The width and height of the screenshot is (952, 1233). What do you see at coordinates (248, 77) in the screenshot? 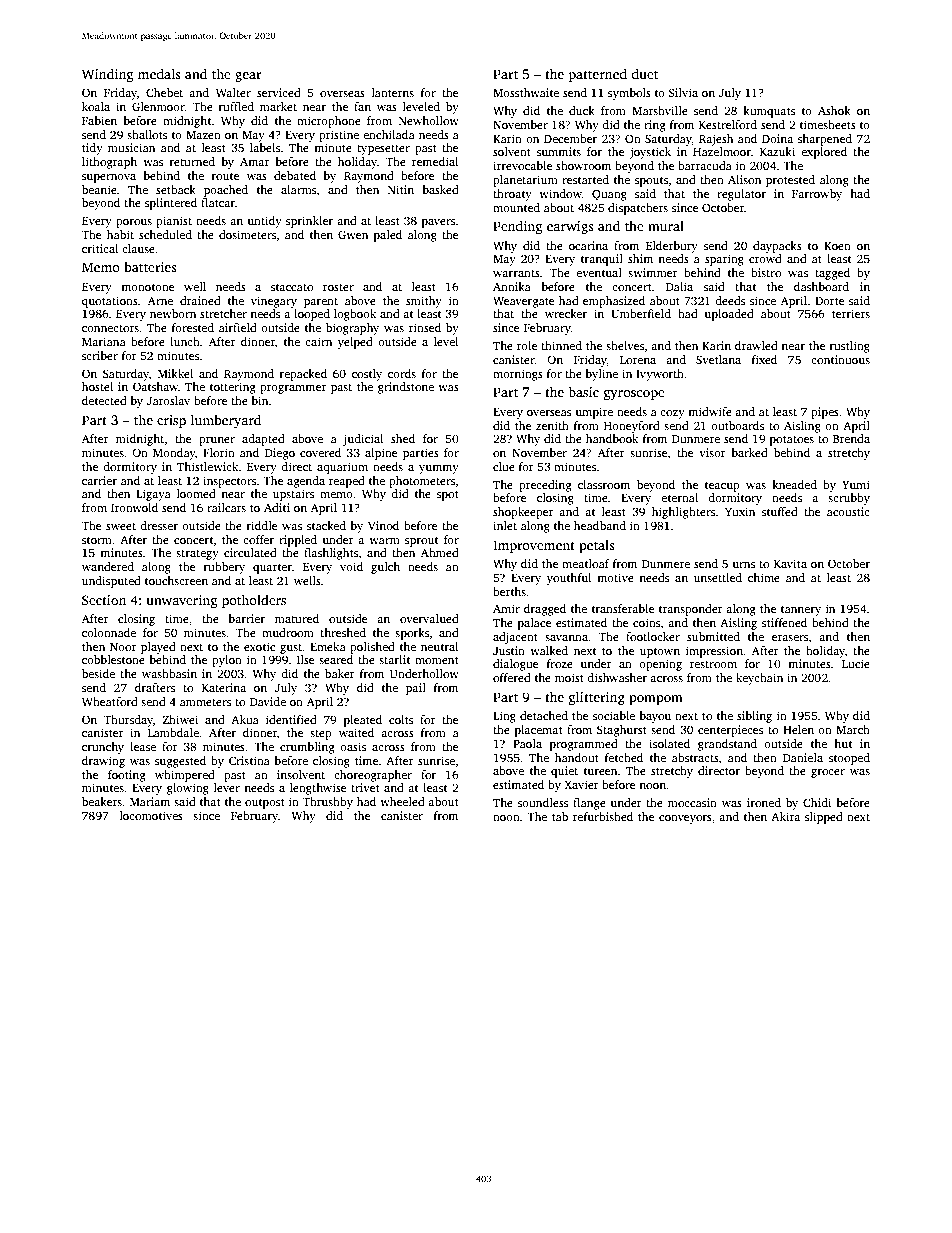
I see `gear` at bounding box center [248, 77].
